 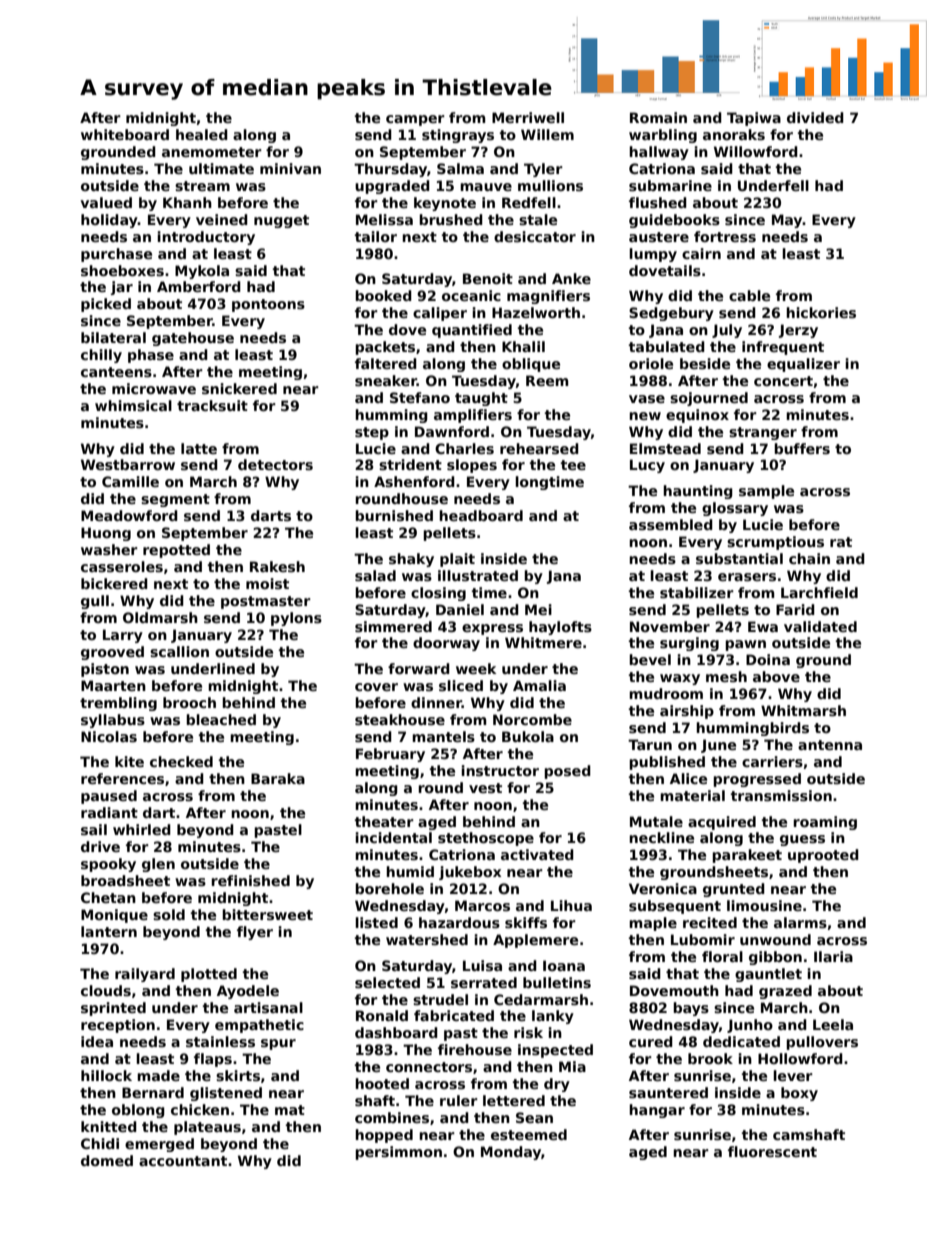 I want to click on mantels, so click(x=443, y=736).
